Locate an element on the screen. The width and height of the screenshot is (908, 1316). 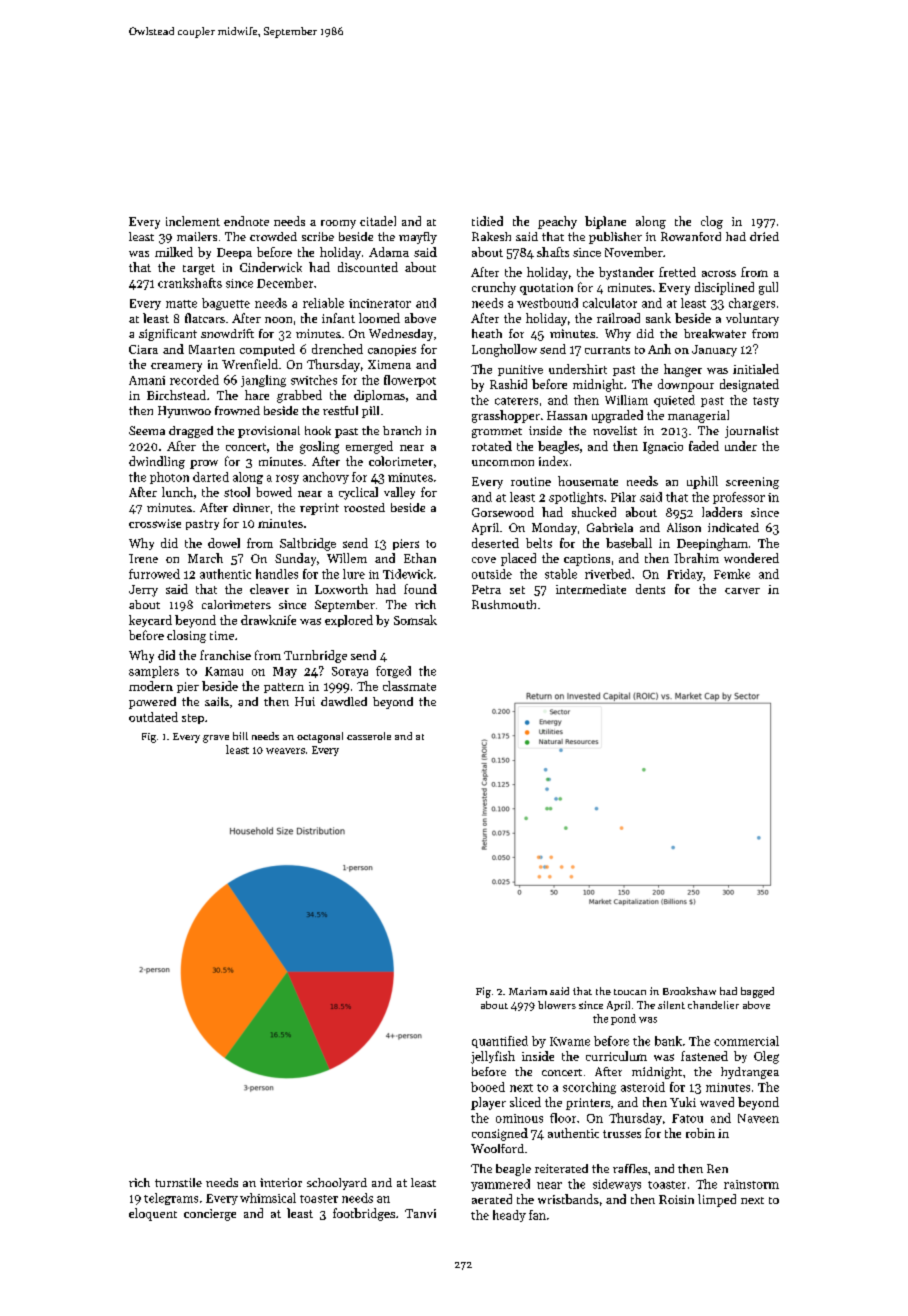
interior is located at coordinates (281, 1182).
